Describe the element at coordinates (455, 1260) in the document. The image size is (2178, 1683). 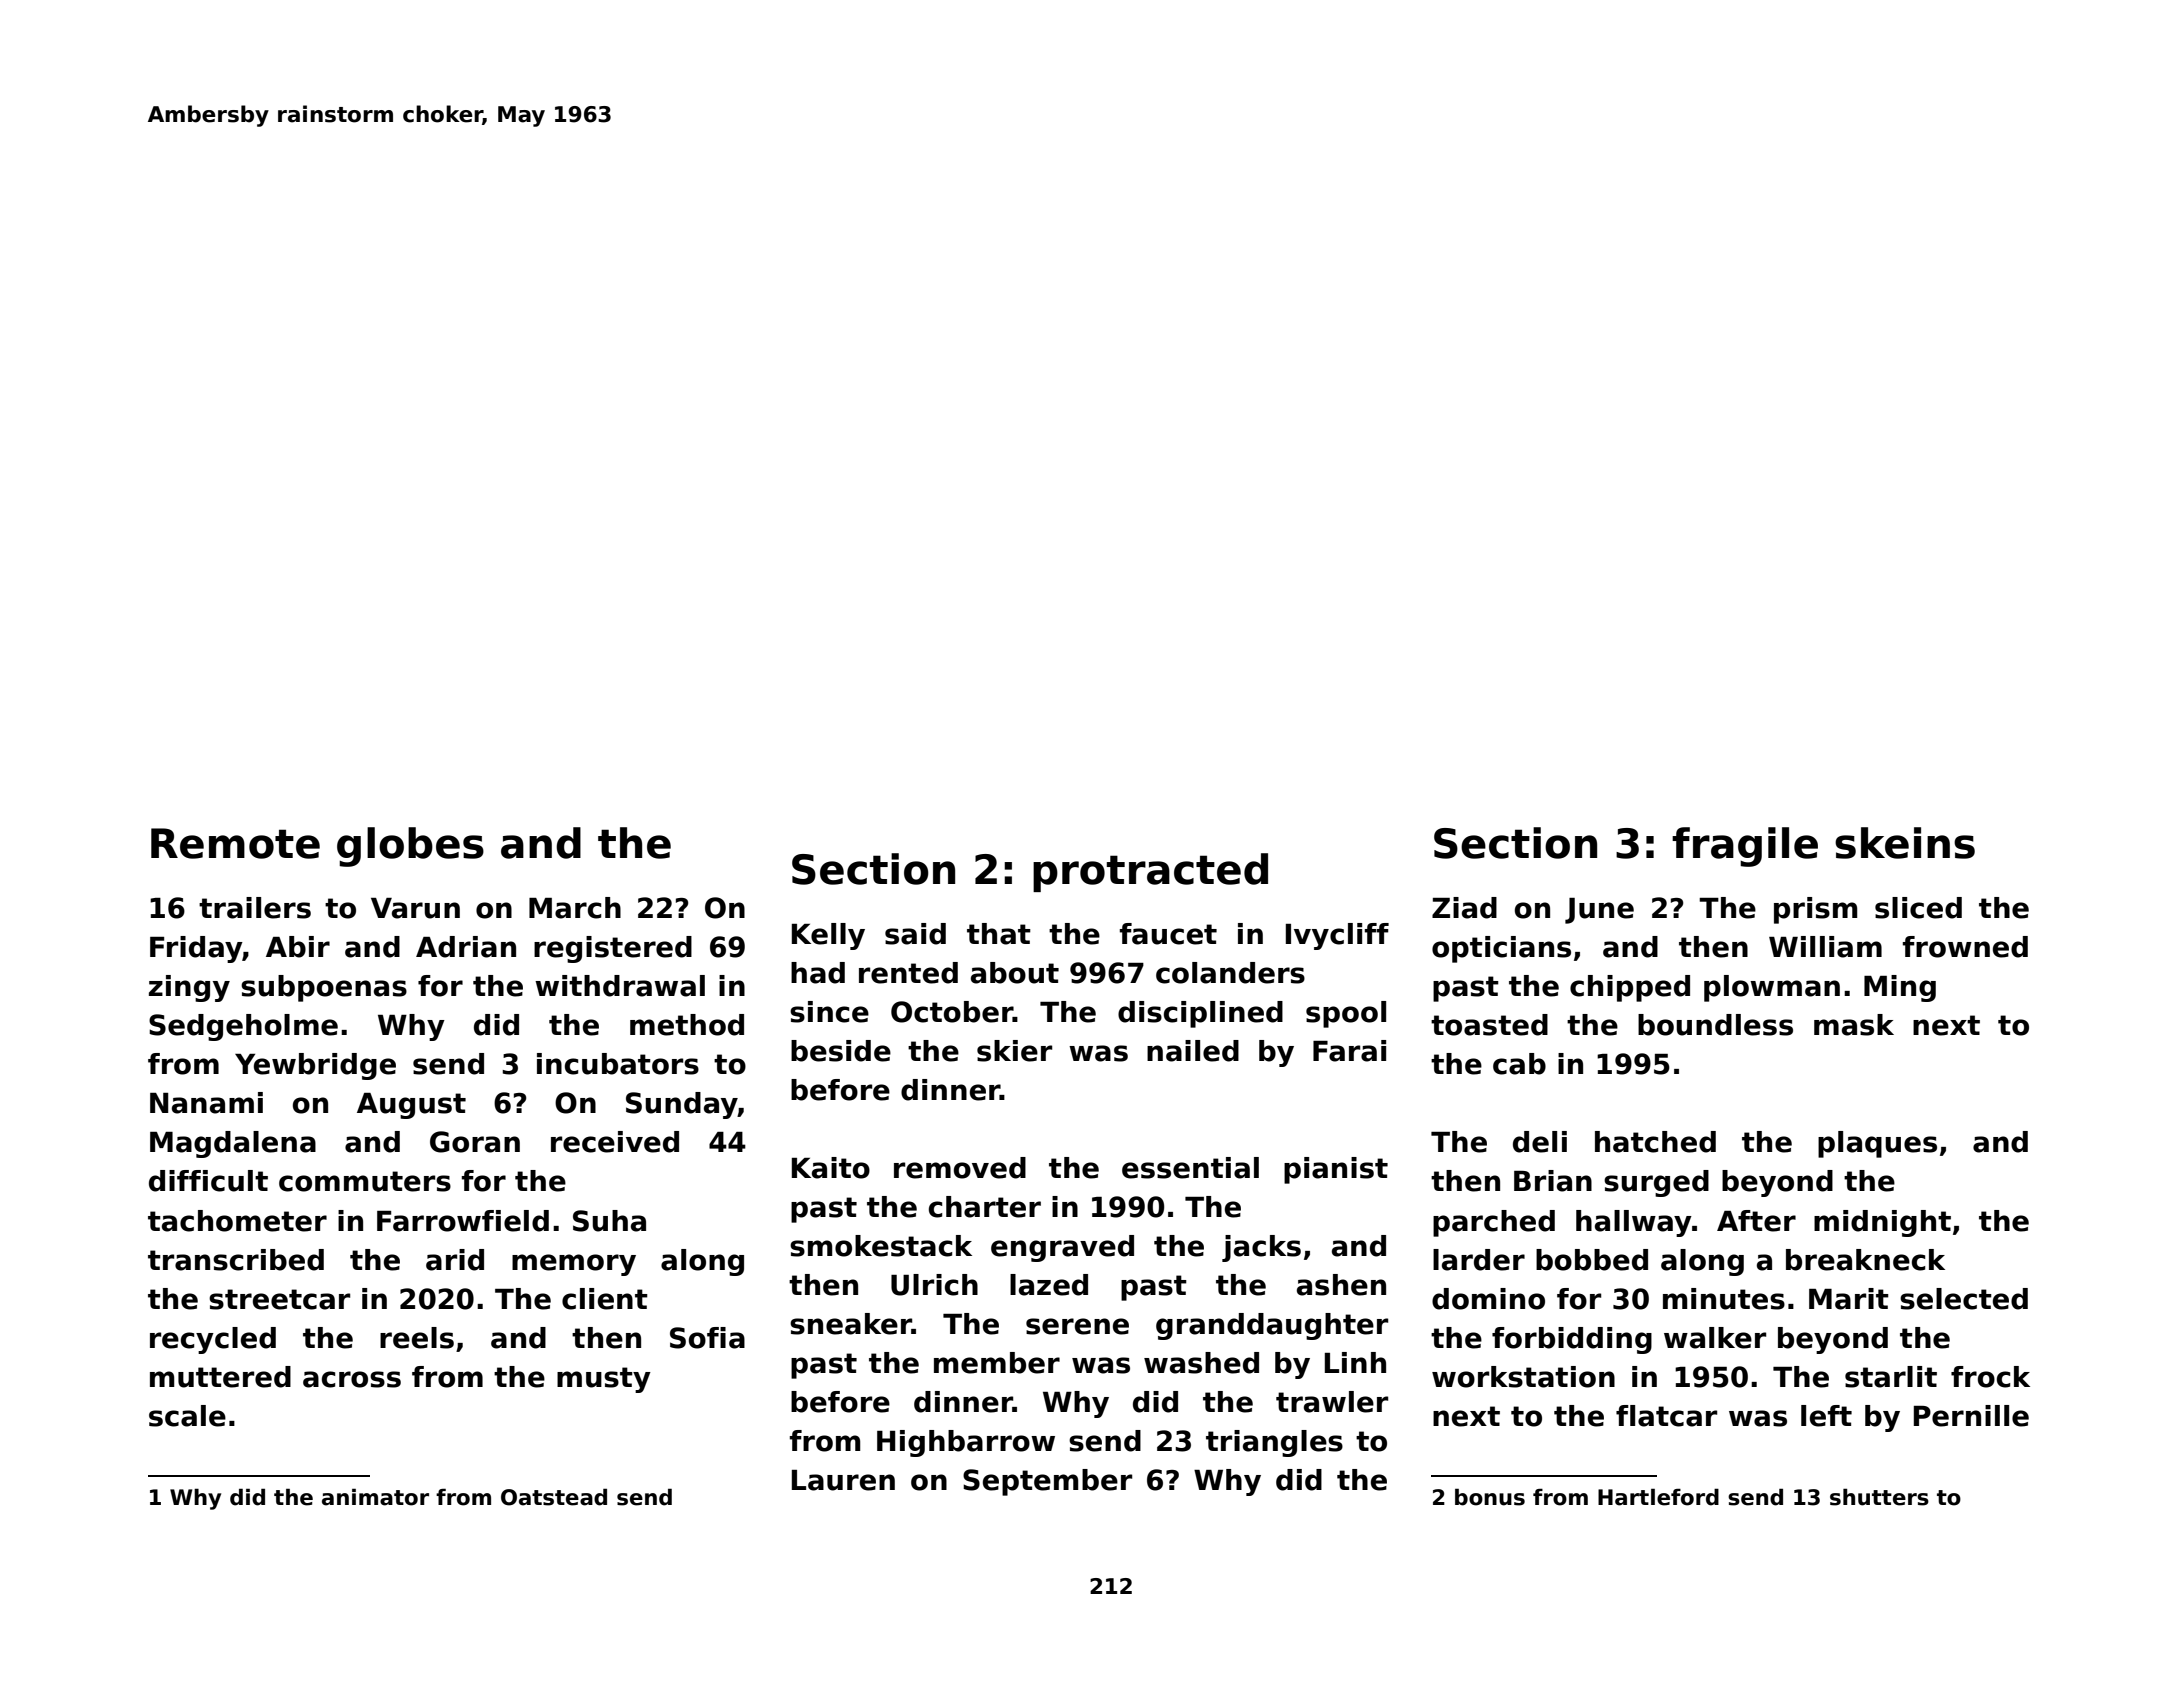
I see `arid` at that location.
